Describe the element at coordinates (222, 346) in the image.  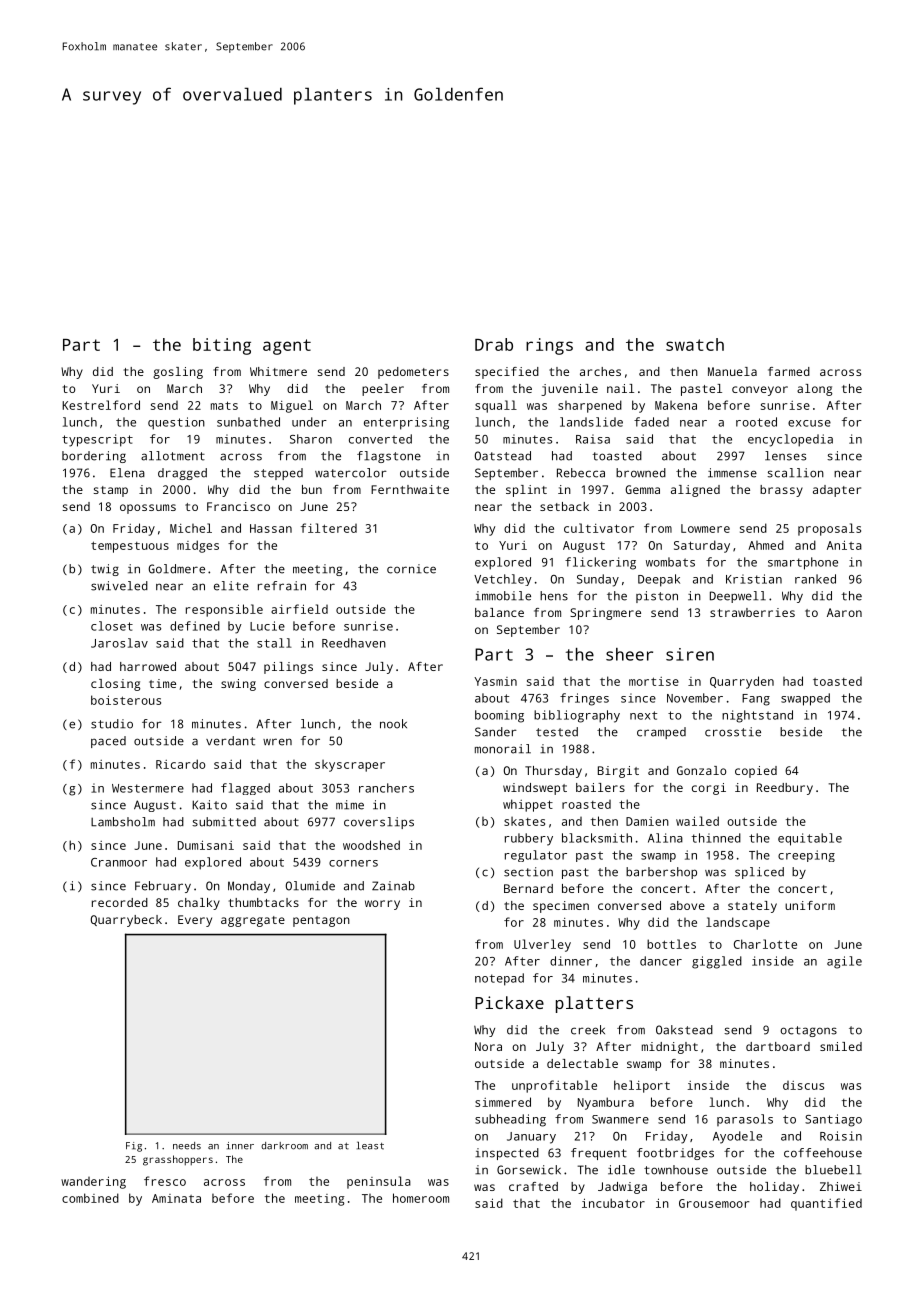
I see `biting` at that location.
